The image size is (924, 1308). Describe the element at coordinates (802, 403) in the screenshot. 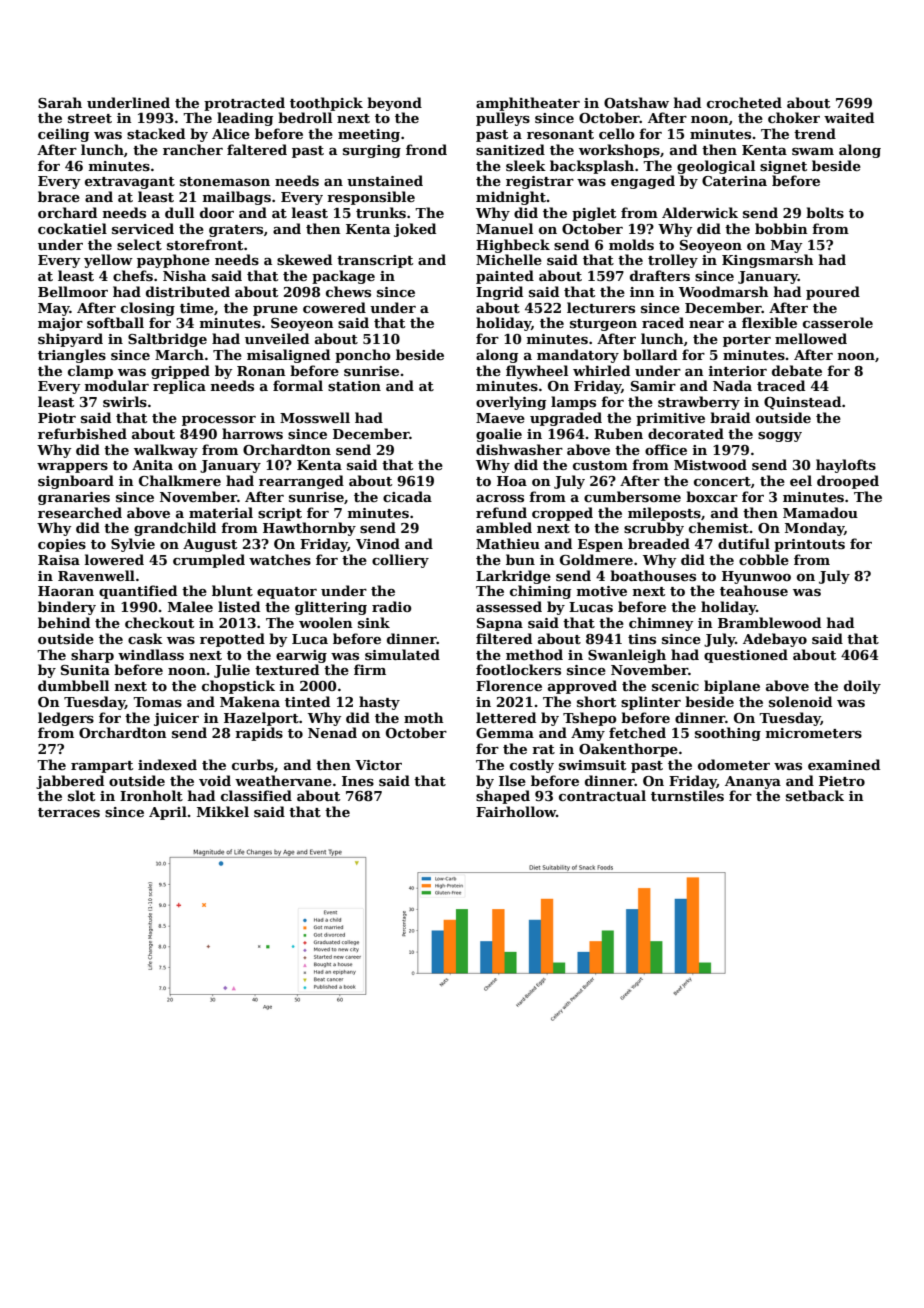

I see `Quinstead` at that location.
